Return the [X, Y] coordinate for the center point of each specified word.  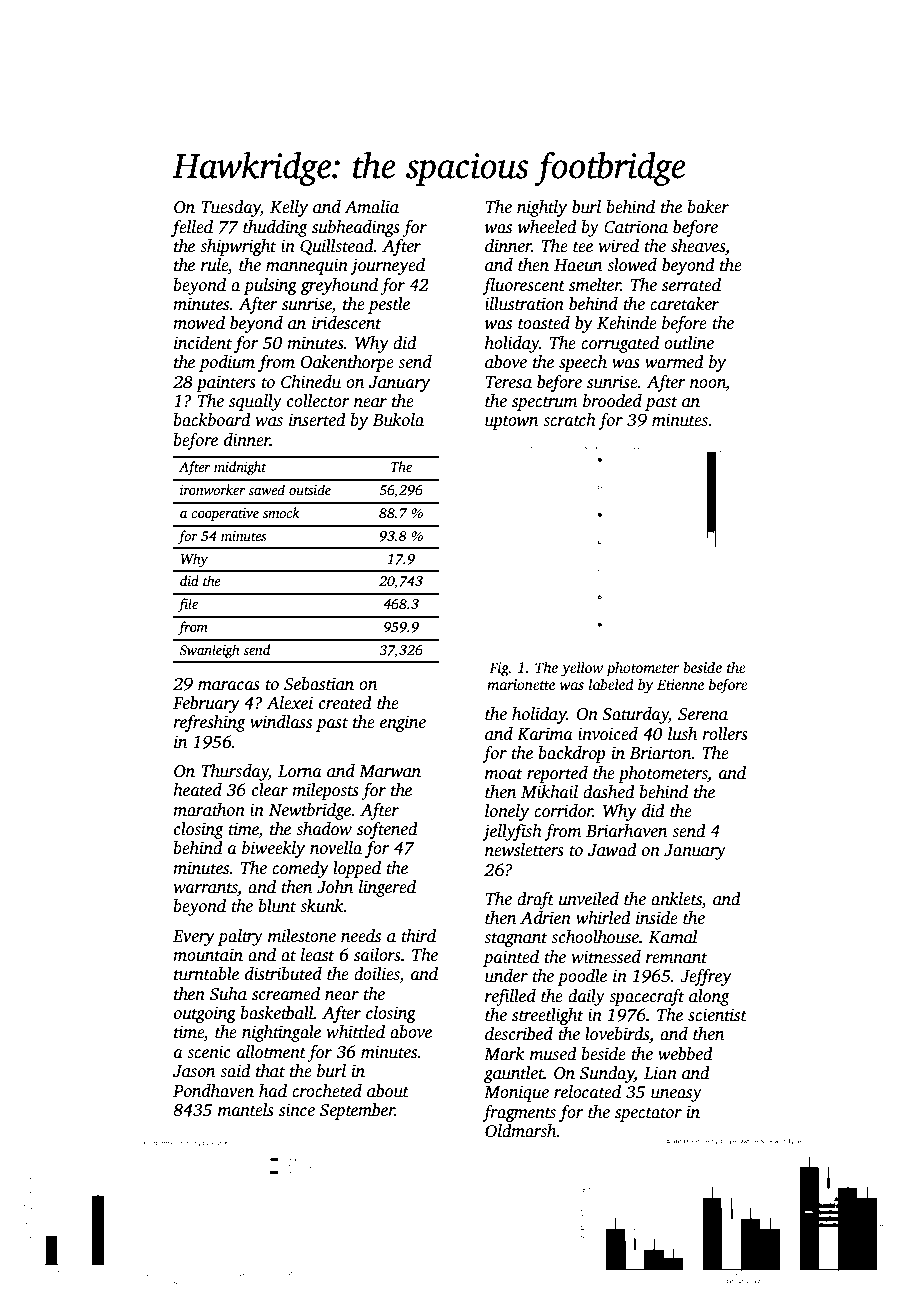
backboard [212, 420]
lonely [507, 812]
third [418, 936]
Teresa [509, 382]
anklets [676, 899]
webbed [685, 1054]
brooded [612, 401]
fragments [519, 1113]
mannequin [307, 266]
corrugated [620, 344]
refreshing [209, 723]
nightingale [281, 1033]
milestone [302, 936]
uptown [511, 423]
